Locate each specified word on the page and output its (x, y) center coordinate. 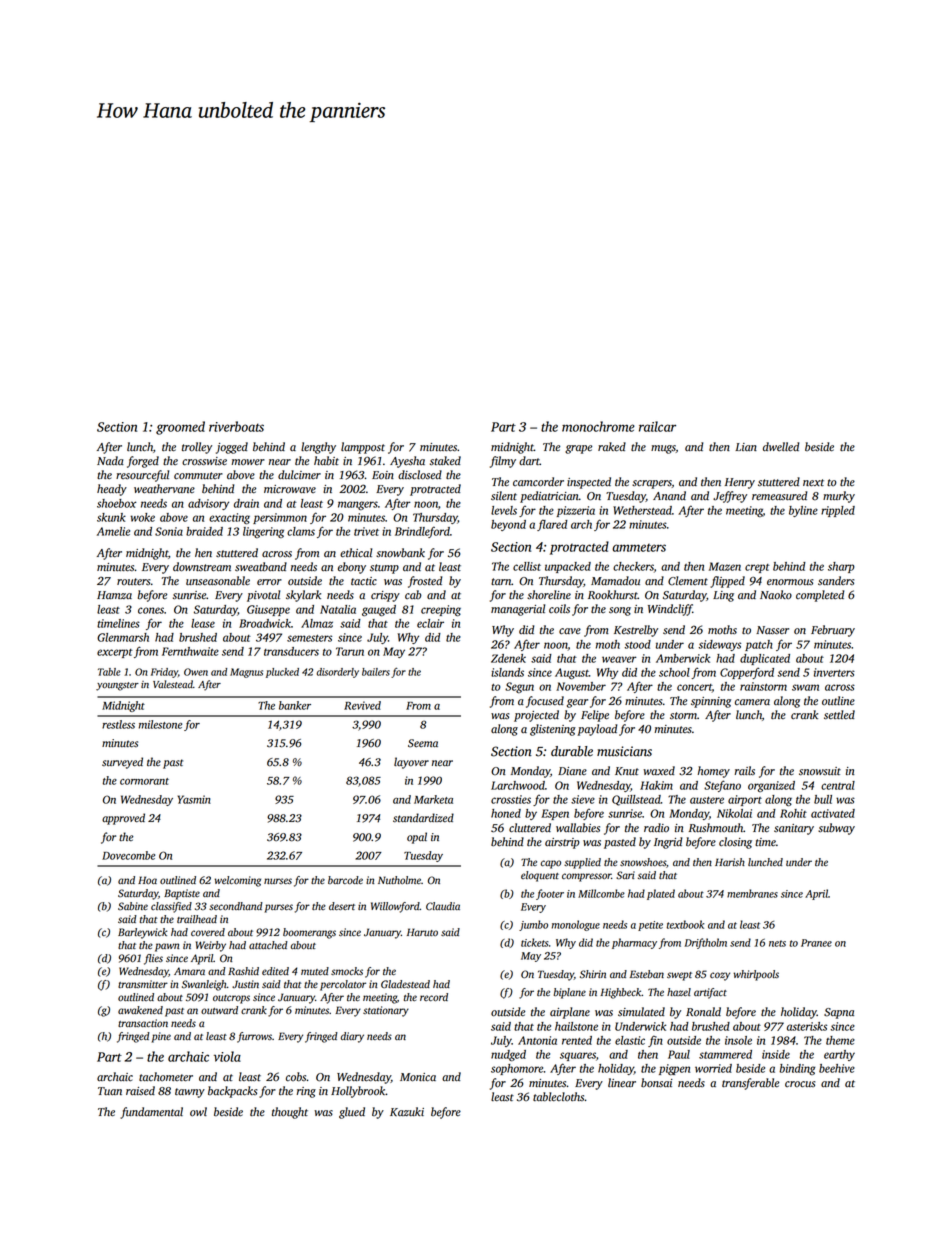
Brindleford (422, 532)
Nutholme (399, 880)
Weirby (211, 946)
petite (650, 926)
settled (839, 715)
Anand (669, 495)
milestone (160, 724)
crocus (800, 1084)
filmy (503, 462)
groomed (180, 428)
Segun (519, 687)
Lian (746, 447)
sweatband (261, 567)
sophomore (517, 1069)
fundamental (151, 1113)
